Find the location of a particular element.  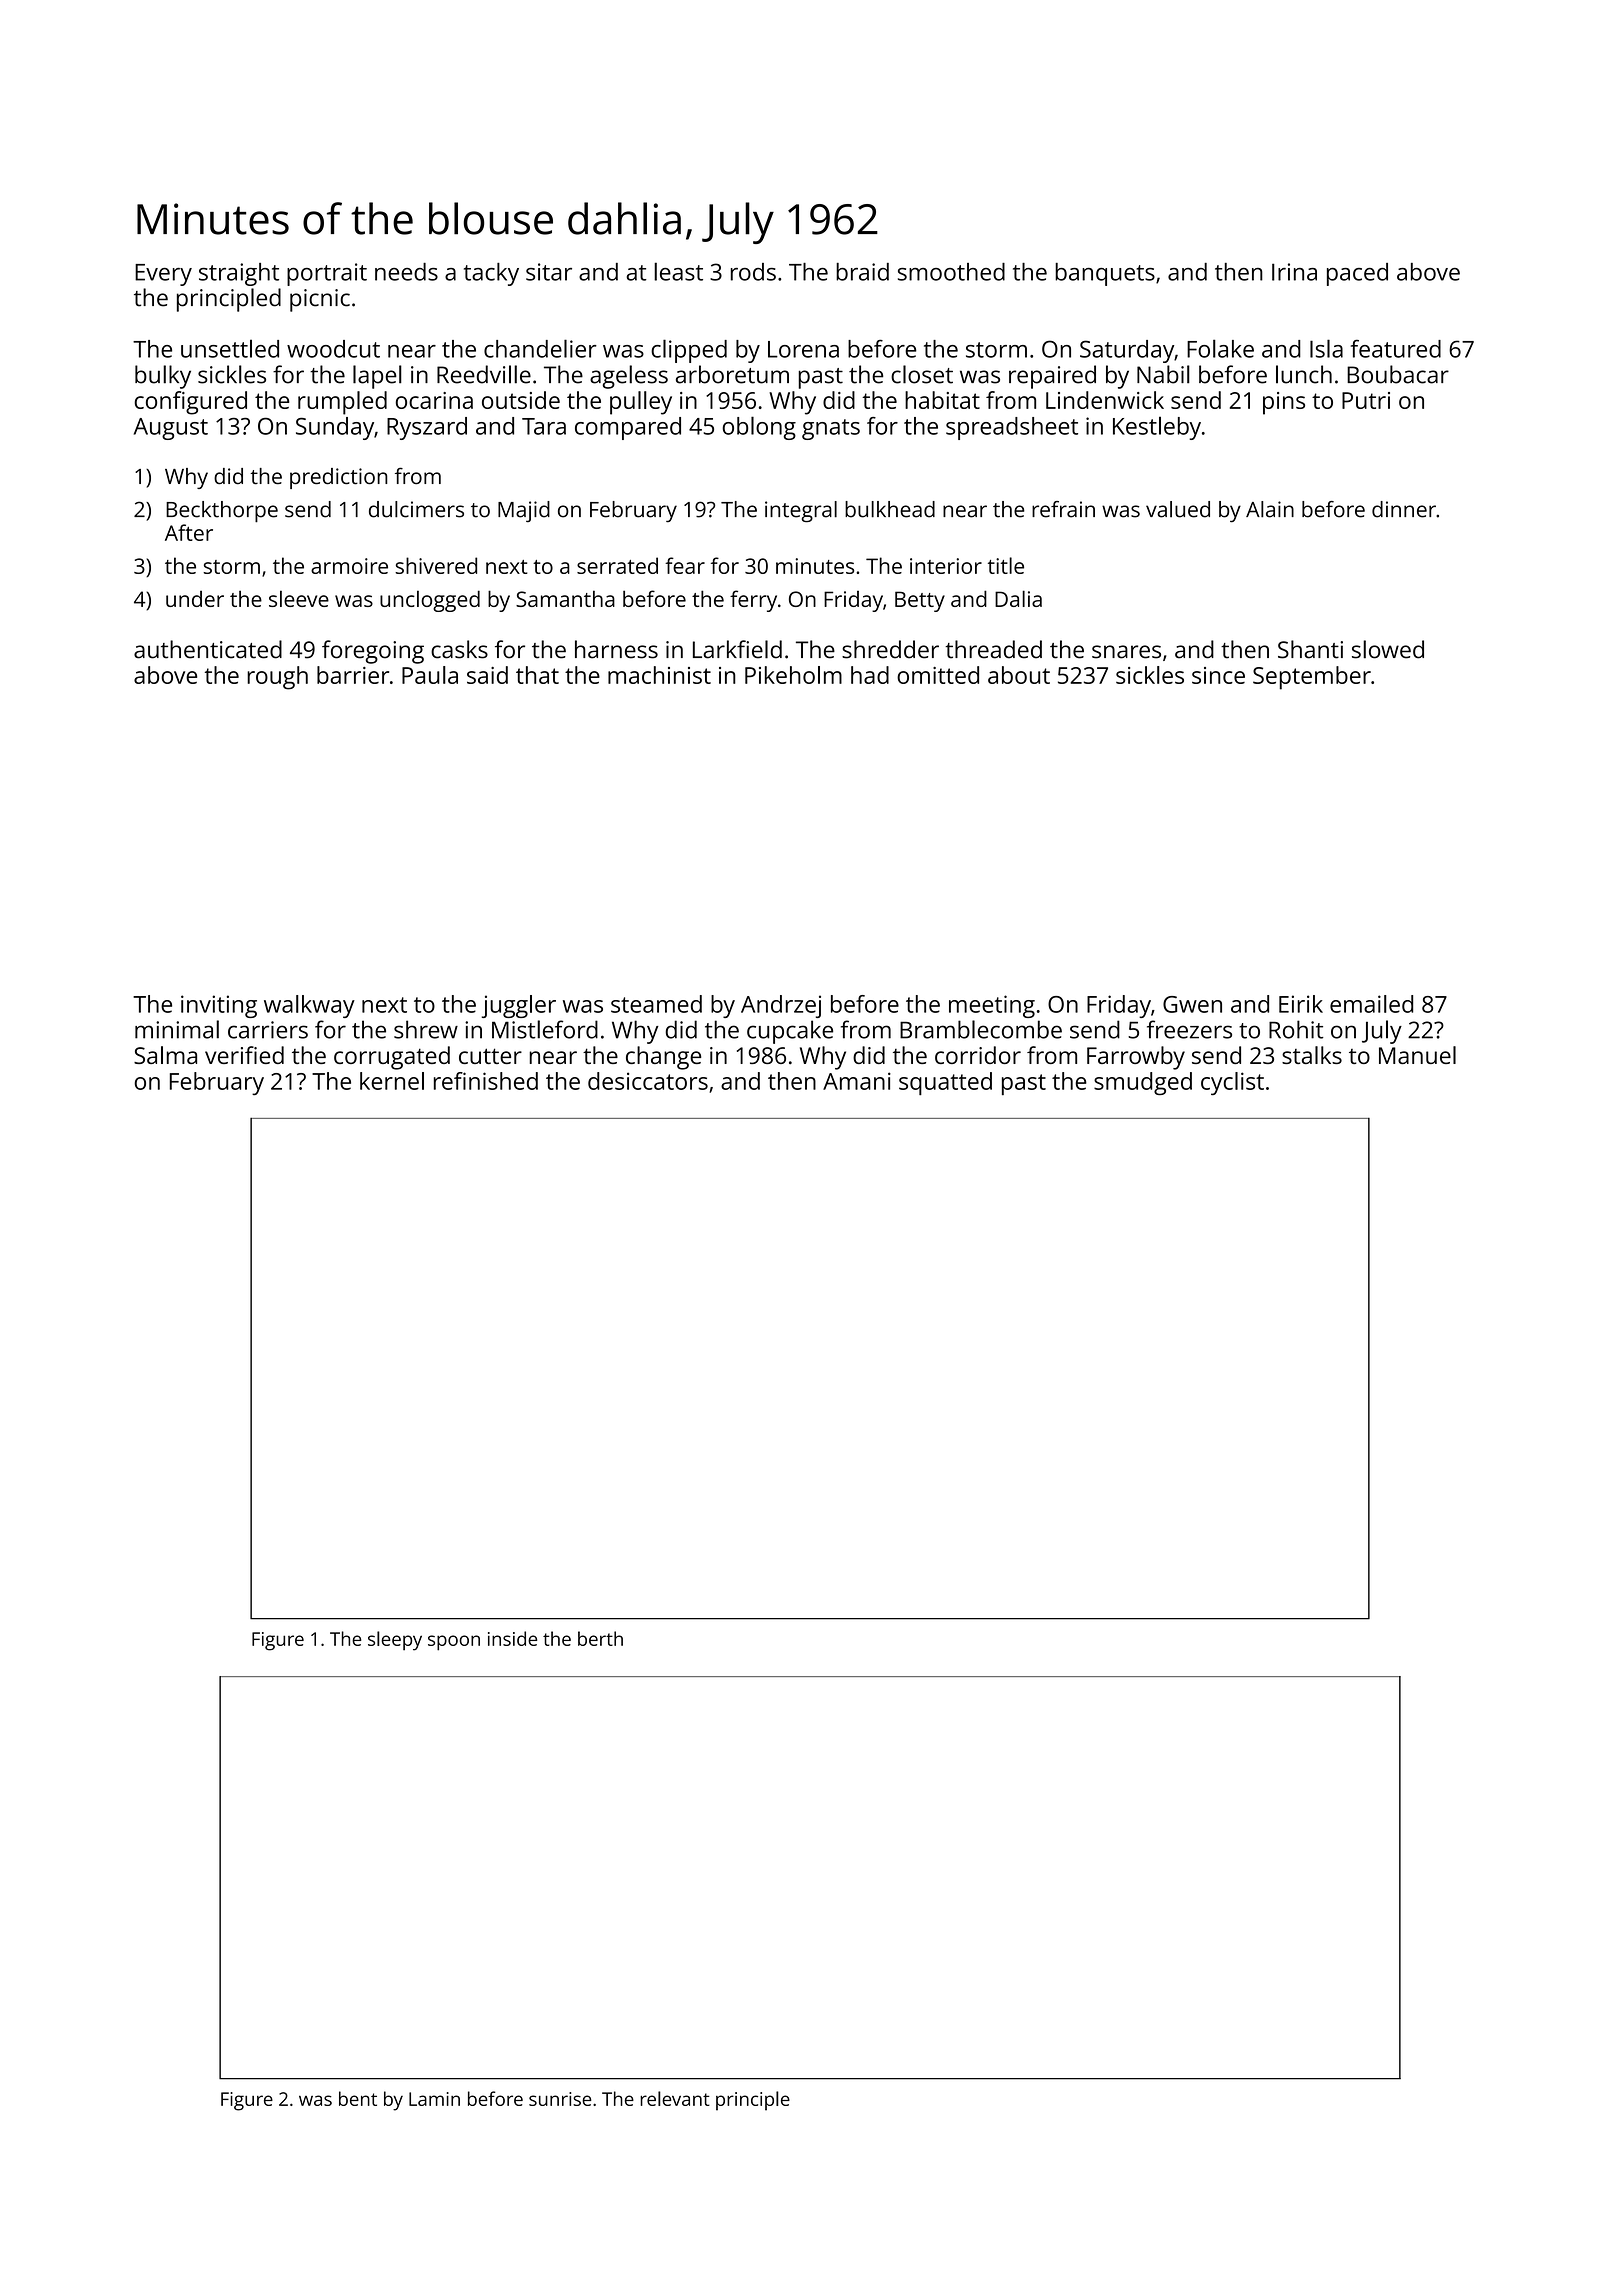

Amani is located at coordinates (857, 1081).
